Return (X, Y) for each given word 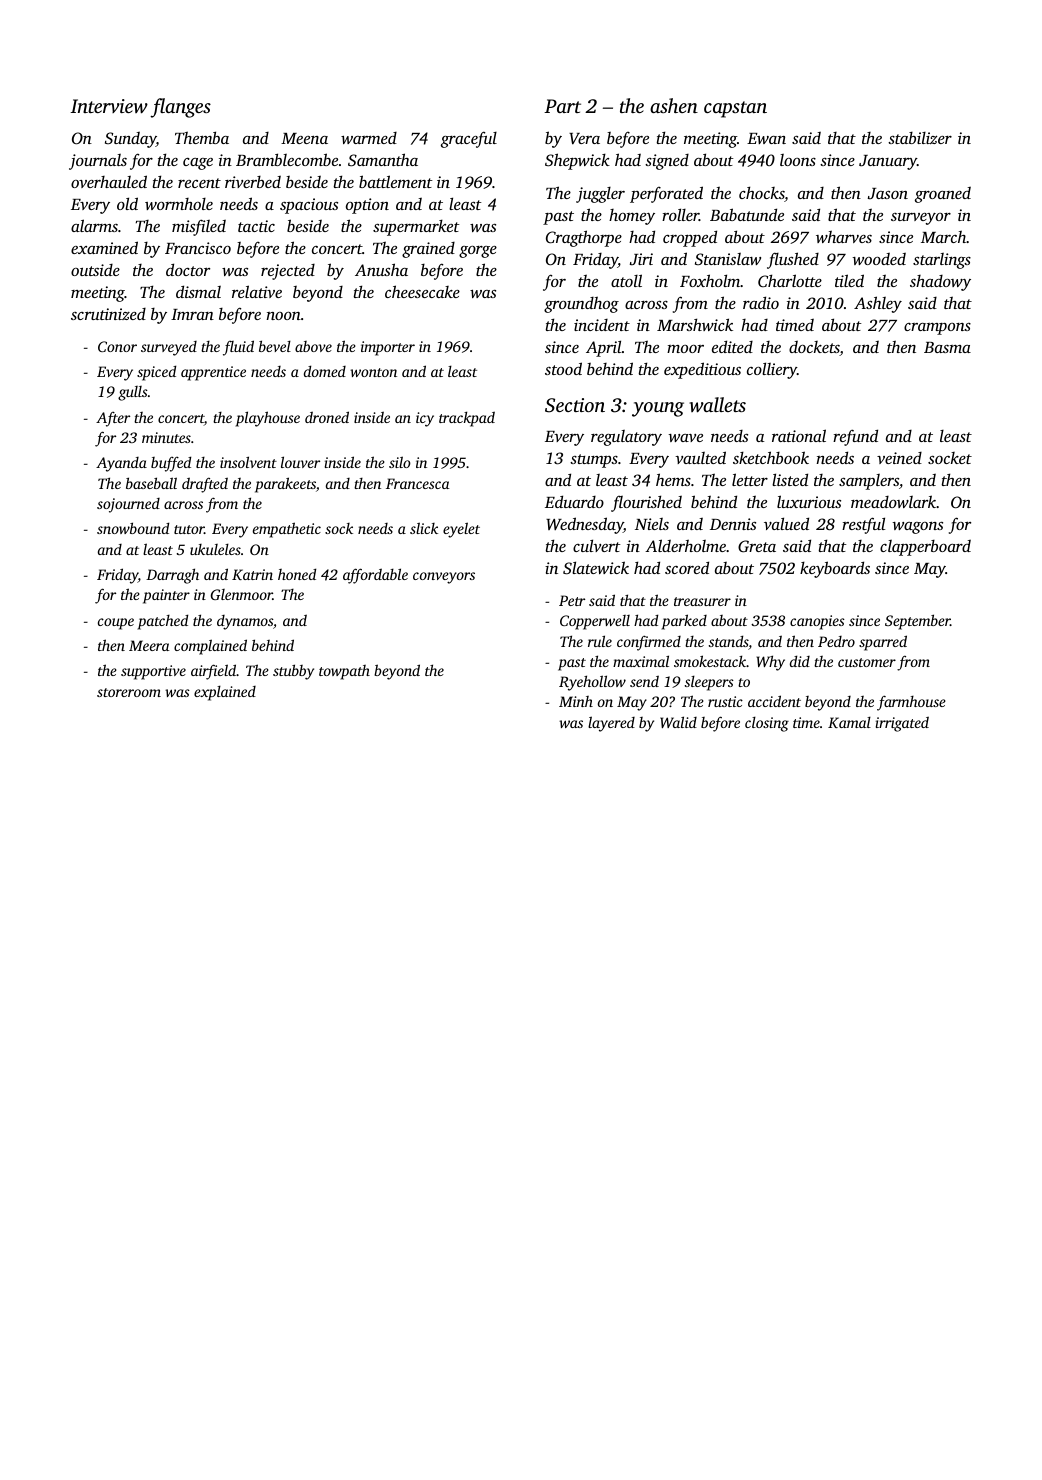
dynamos (245, 622)
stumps (594, 461)
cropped (690, 238)
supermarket (416, 228)
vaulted (700, 457)
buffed (171, 464)
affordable (375, 576)
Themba (202, 137)
